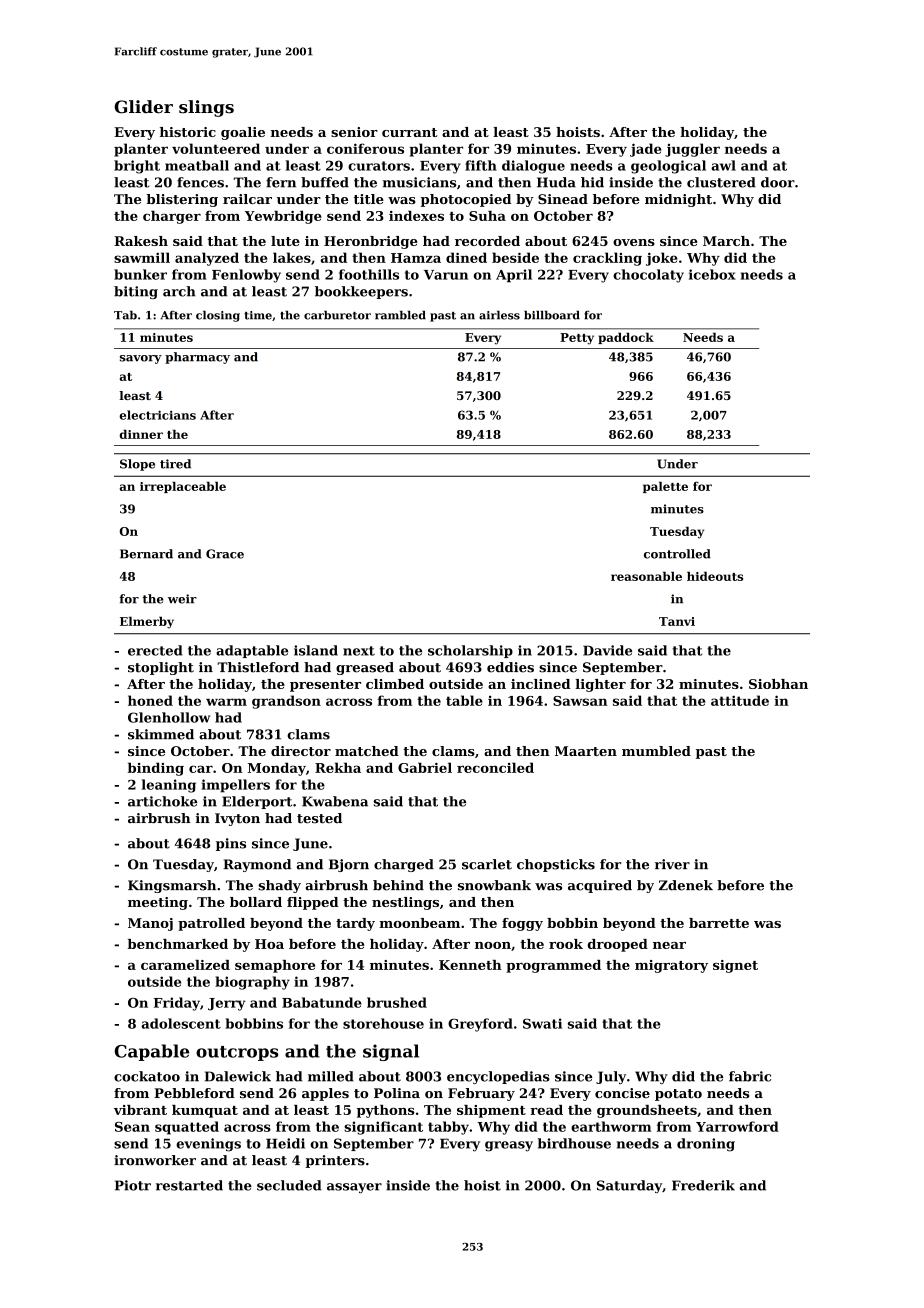 The image size is (924, 1308). Describe the element at coordinates (715, 576) in the image. I see `hideouts` at that location.
